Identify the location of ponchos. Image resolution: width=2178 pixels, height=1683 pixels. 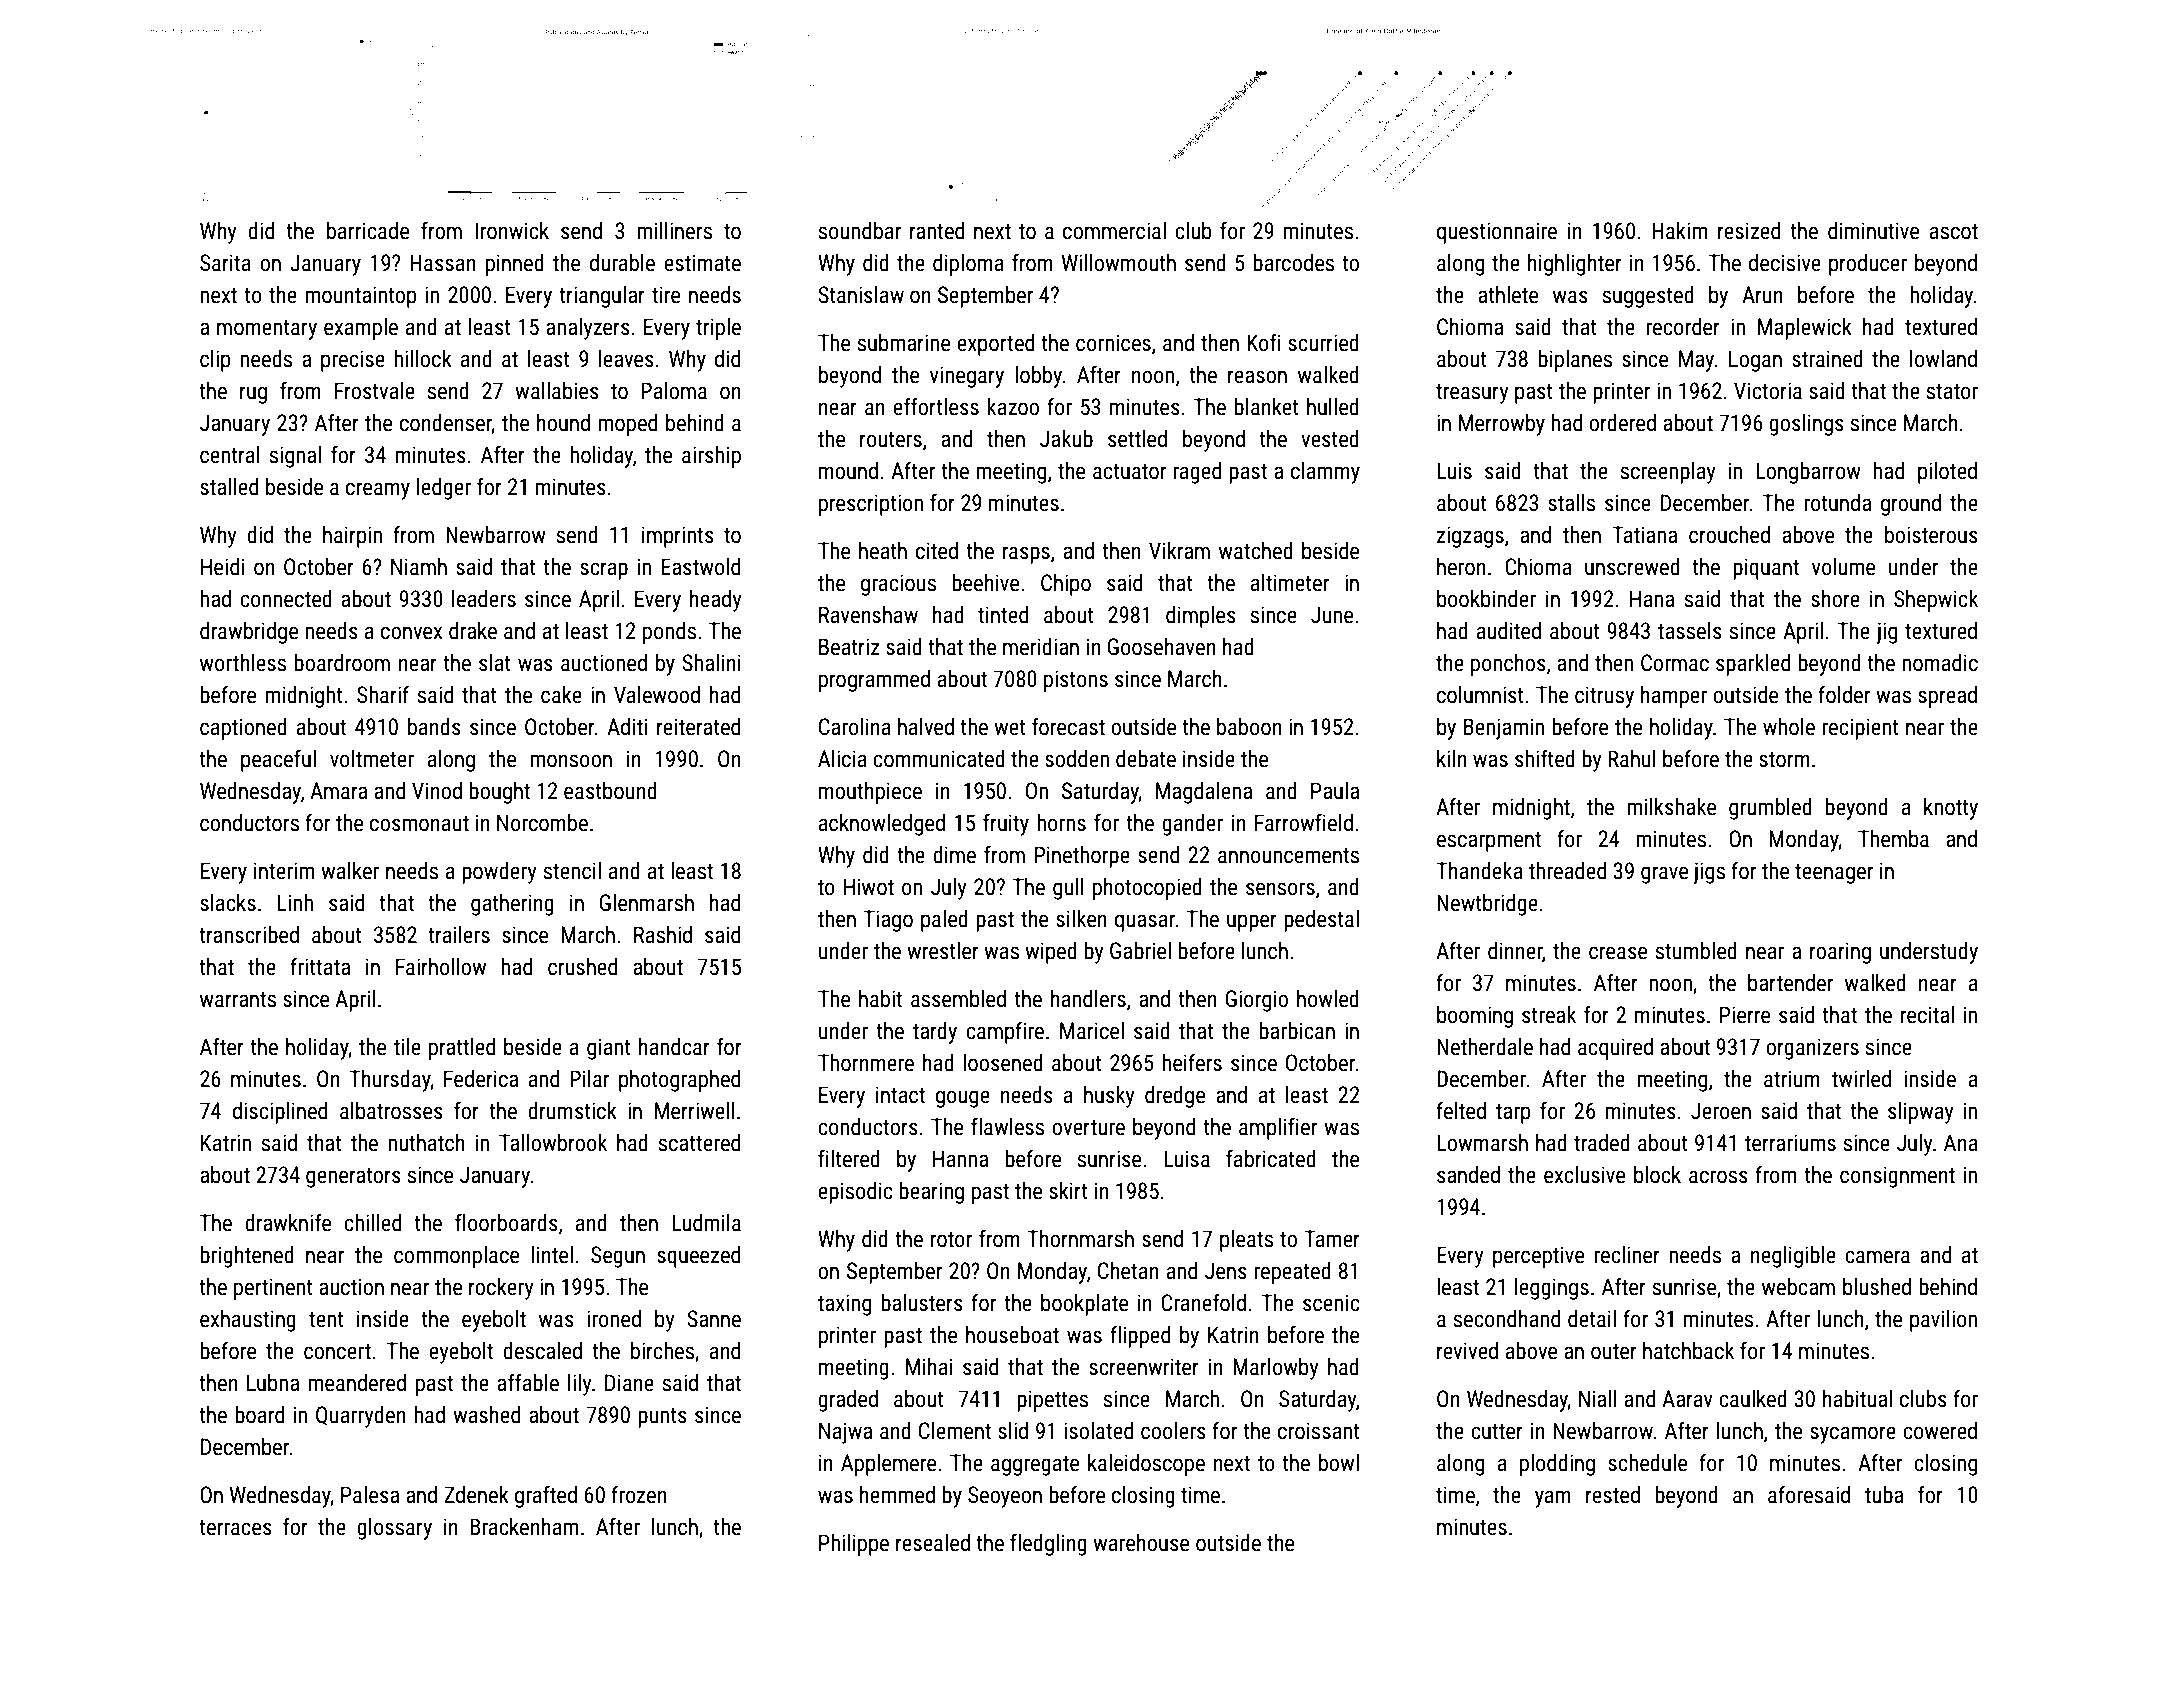
(1508, 665).
